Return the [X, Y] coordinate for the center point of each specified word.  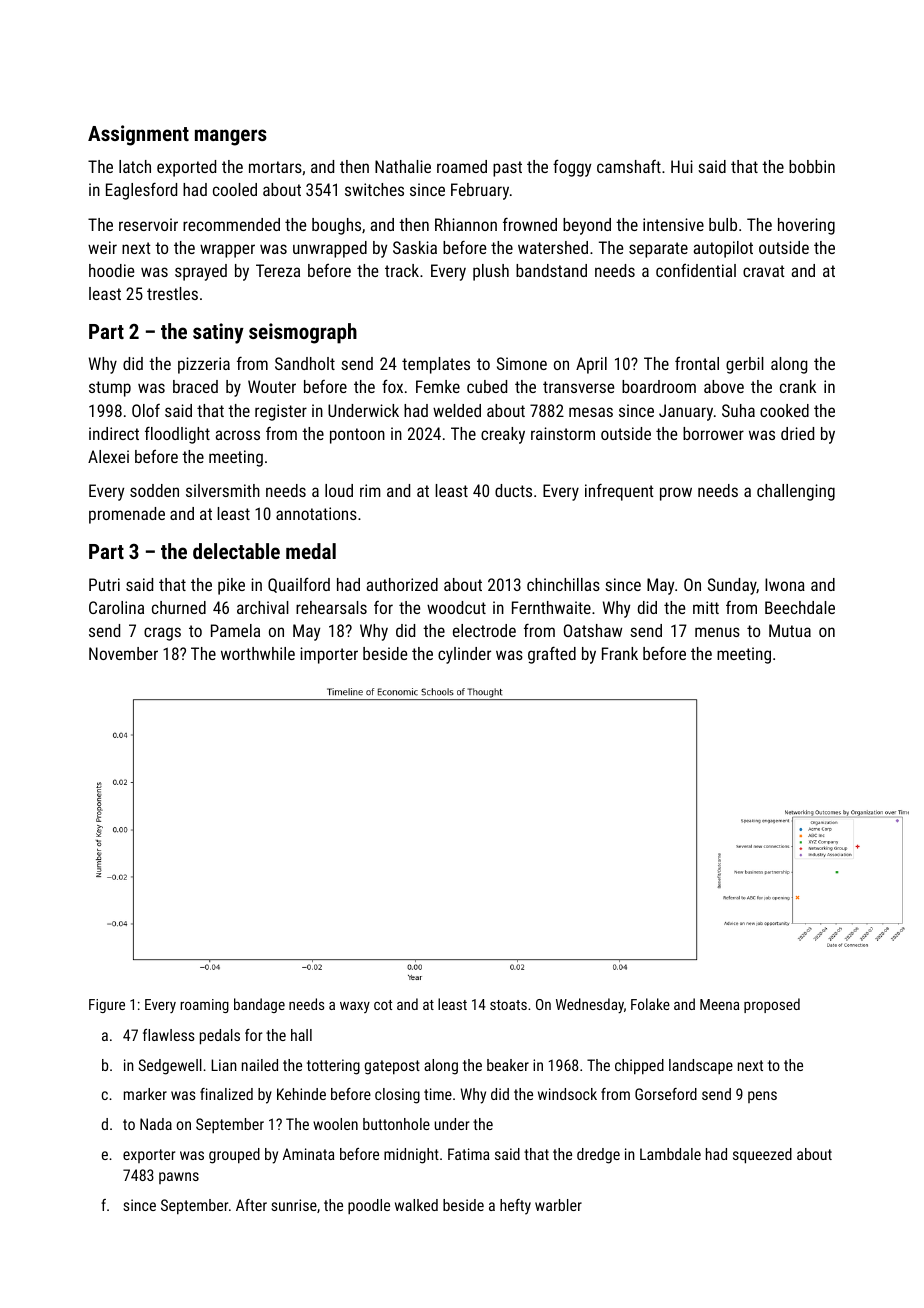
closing [397, 1096]
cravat [764, 271]
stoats [508, 1005]
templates [436, 365]
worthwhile [258, 653]
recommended [231, 224]
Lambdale [670, 1154]
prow [676, 494]
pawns [179, 1178]
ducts [513, 490]
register [281, 412]
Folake [650, 1004]
